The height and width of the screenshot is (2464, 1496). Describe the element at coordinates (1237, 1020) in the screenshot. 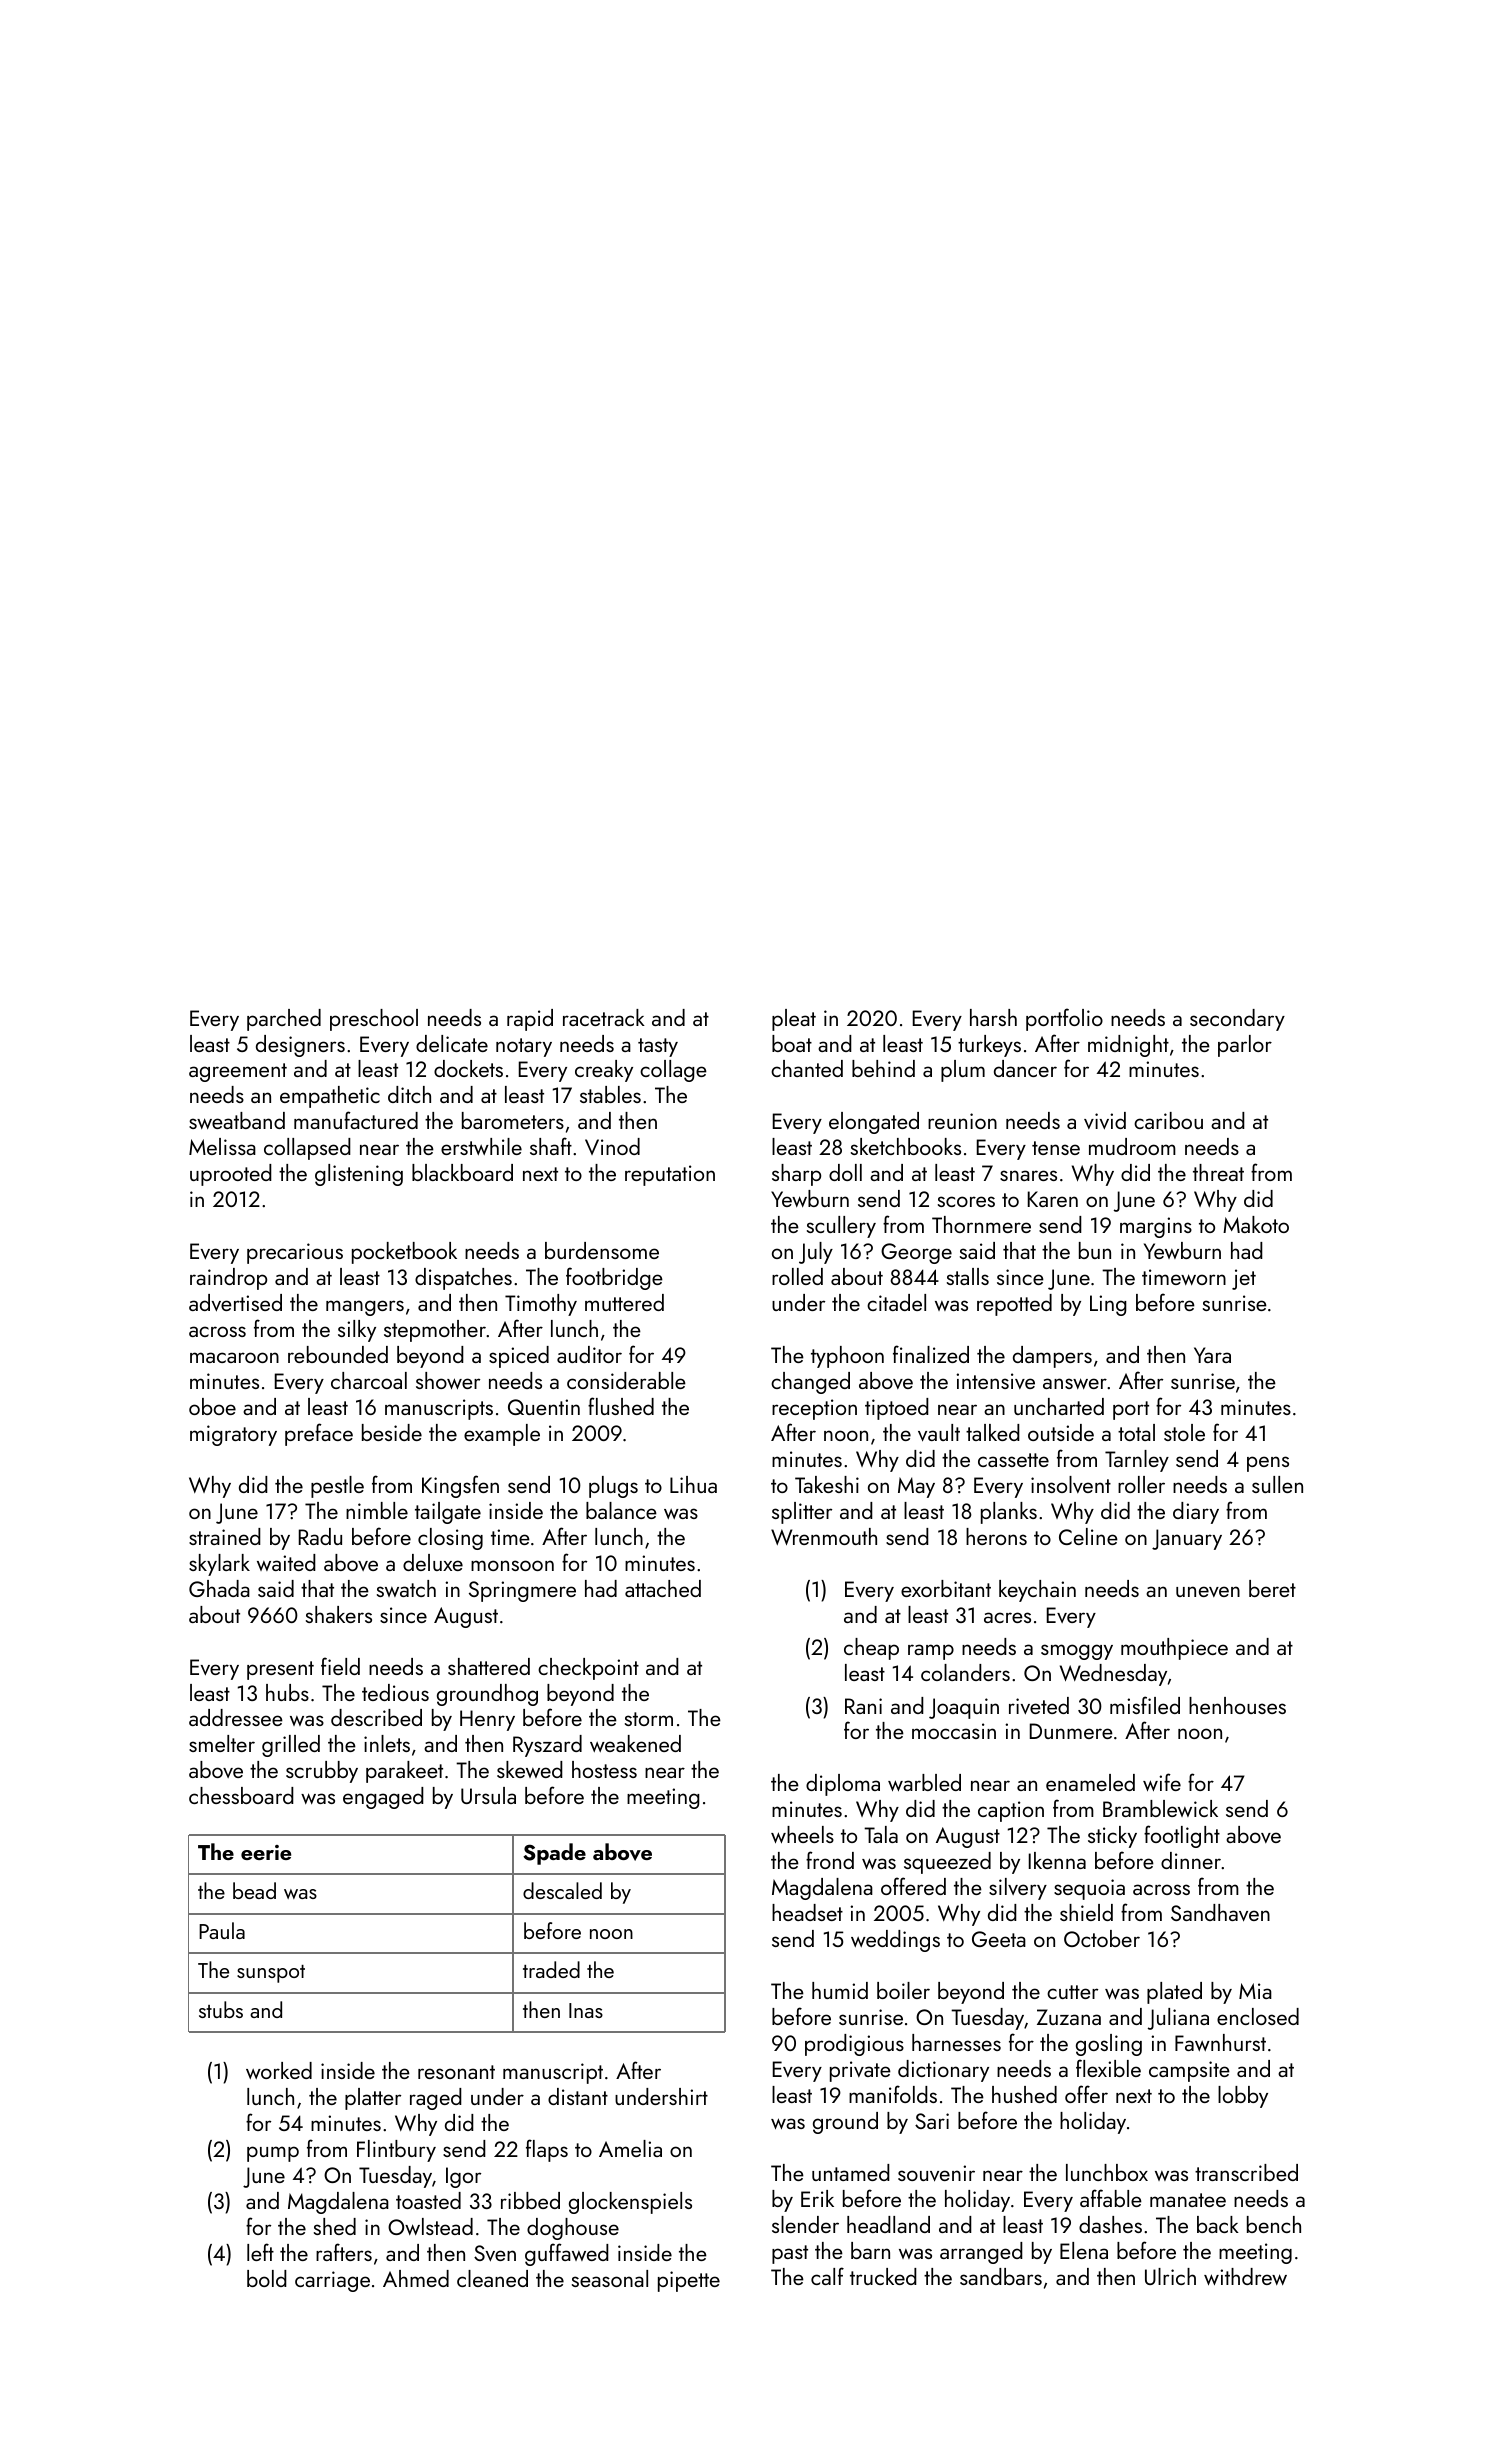

I see `secondary` at that location.
